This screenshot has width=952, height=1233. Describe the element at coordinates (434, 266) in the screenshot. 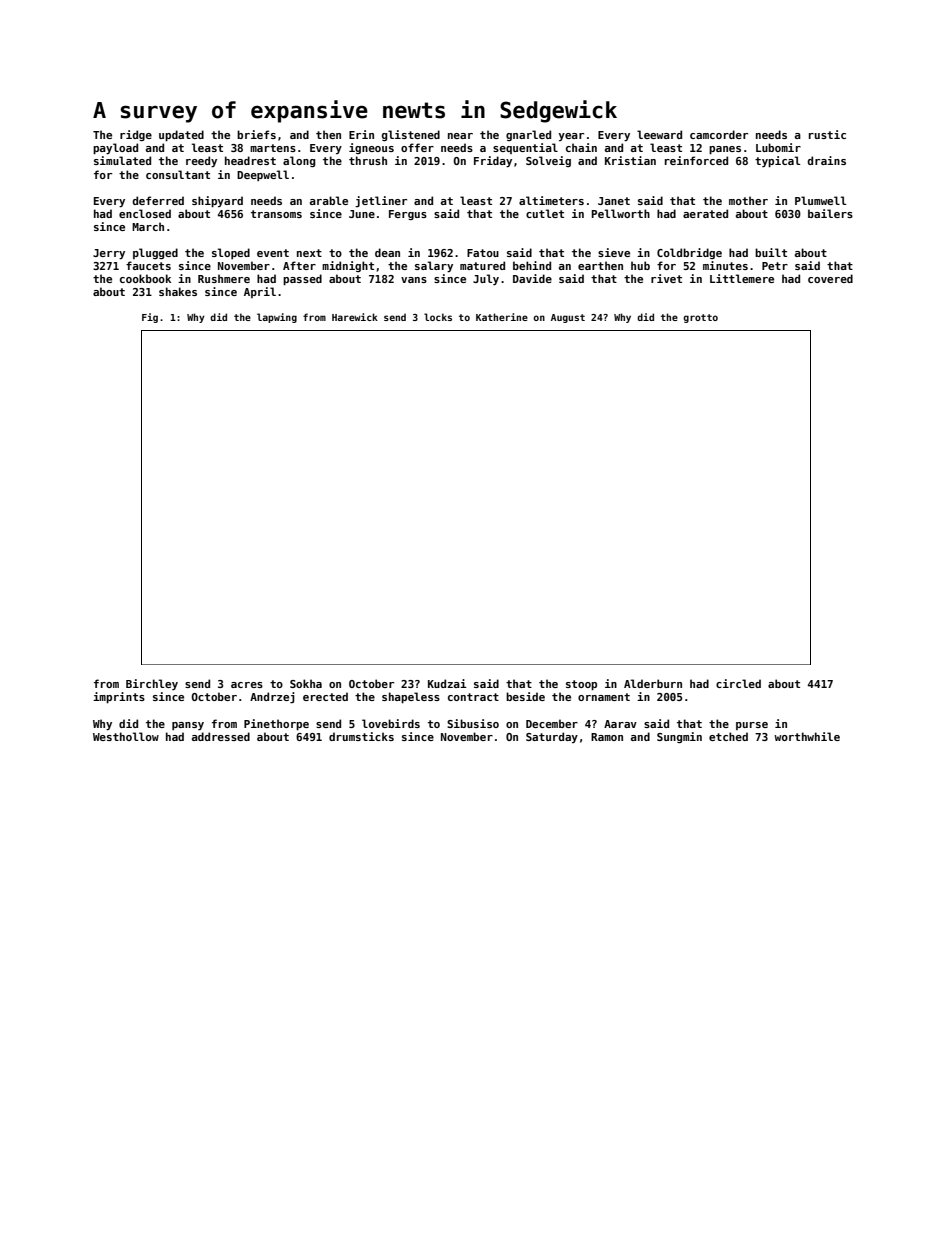

I see `salary` at that location.
